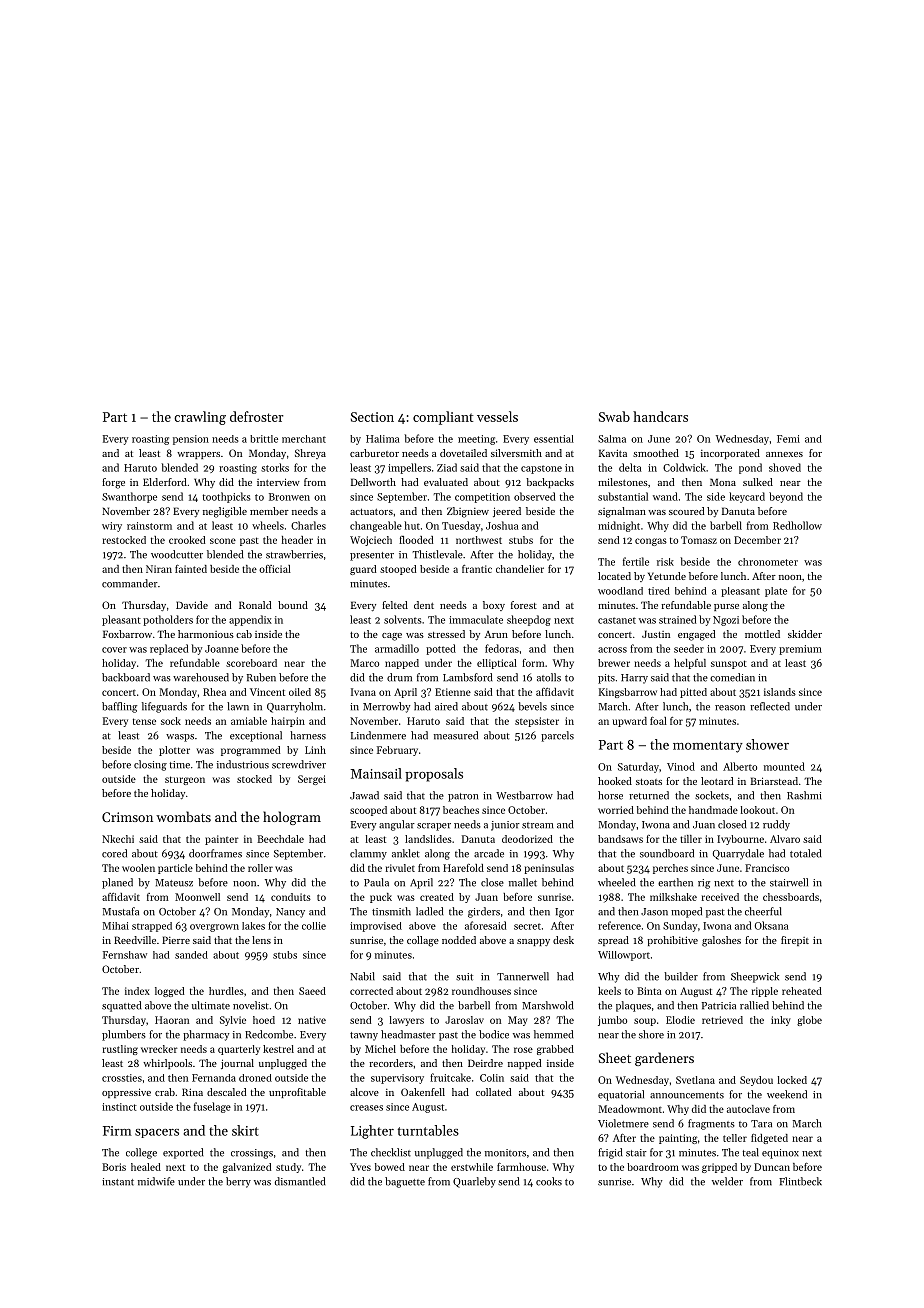 The width and height of the image is (924, 1308). What do you see at coordinates (453, 692) in the image?
I see `Etienne` at bounding box center [453, 692].
